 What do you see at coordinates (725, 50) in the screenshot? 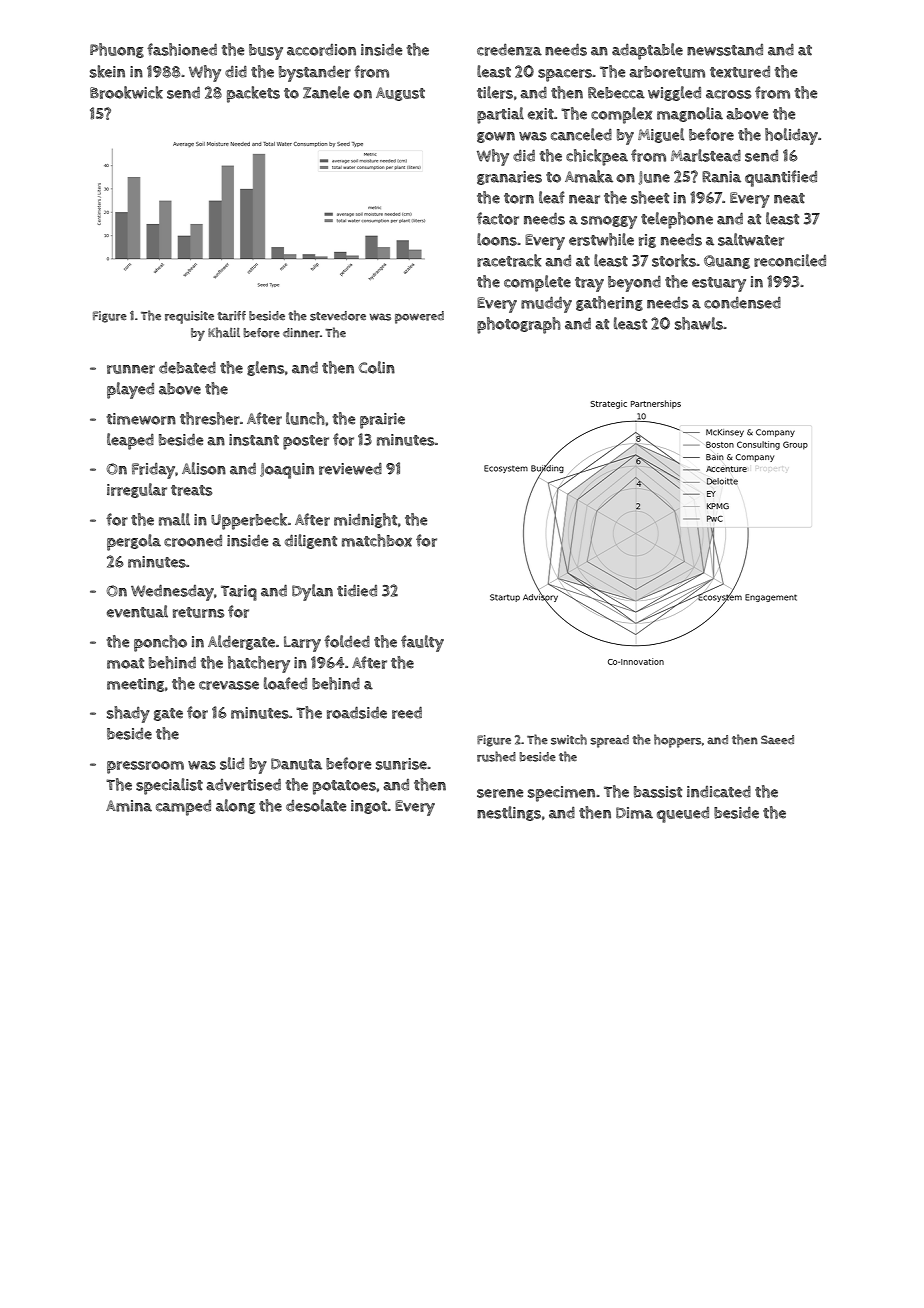
I see `newsstand` at bounding box center [725, 50].
